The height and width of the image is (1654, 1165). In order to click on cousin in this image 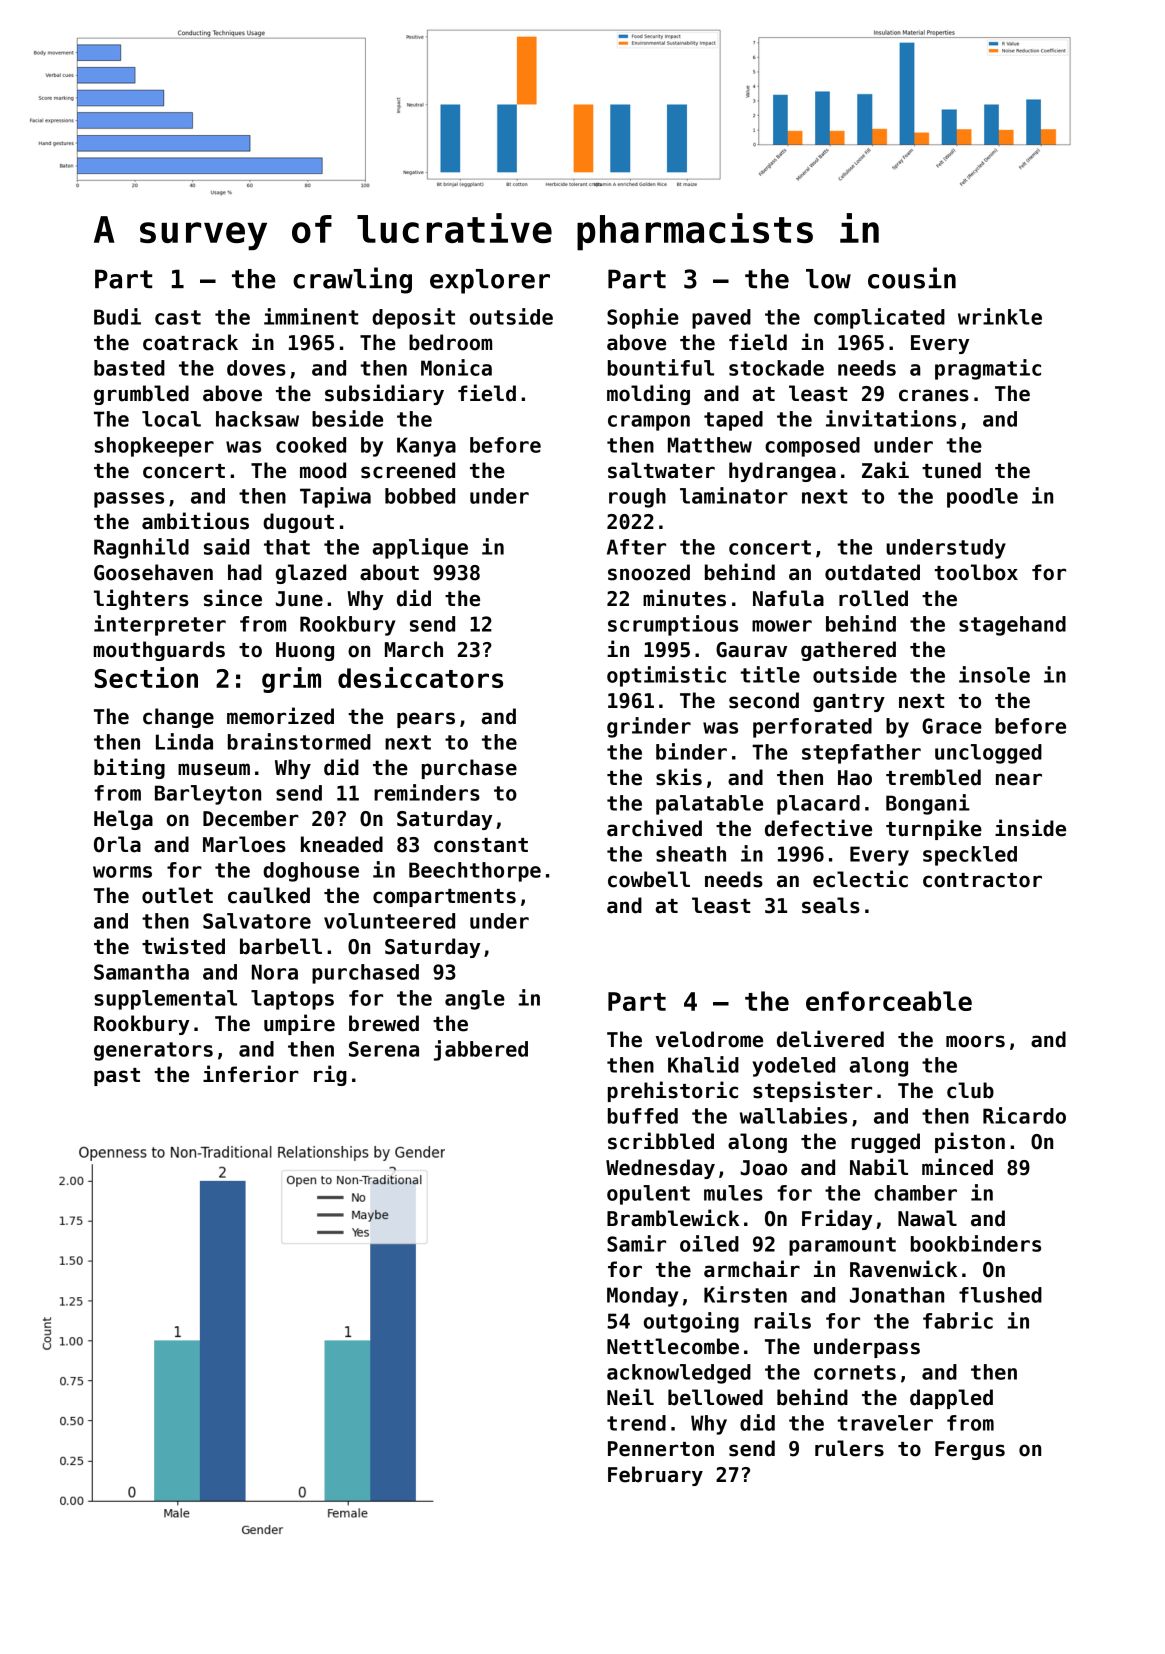, I will do `click(912, 278)`.
